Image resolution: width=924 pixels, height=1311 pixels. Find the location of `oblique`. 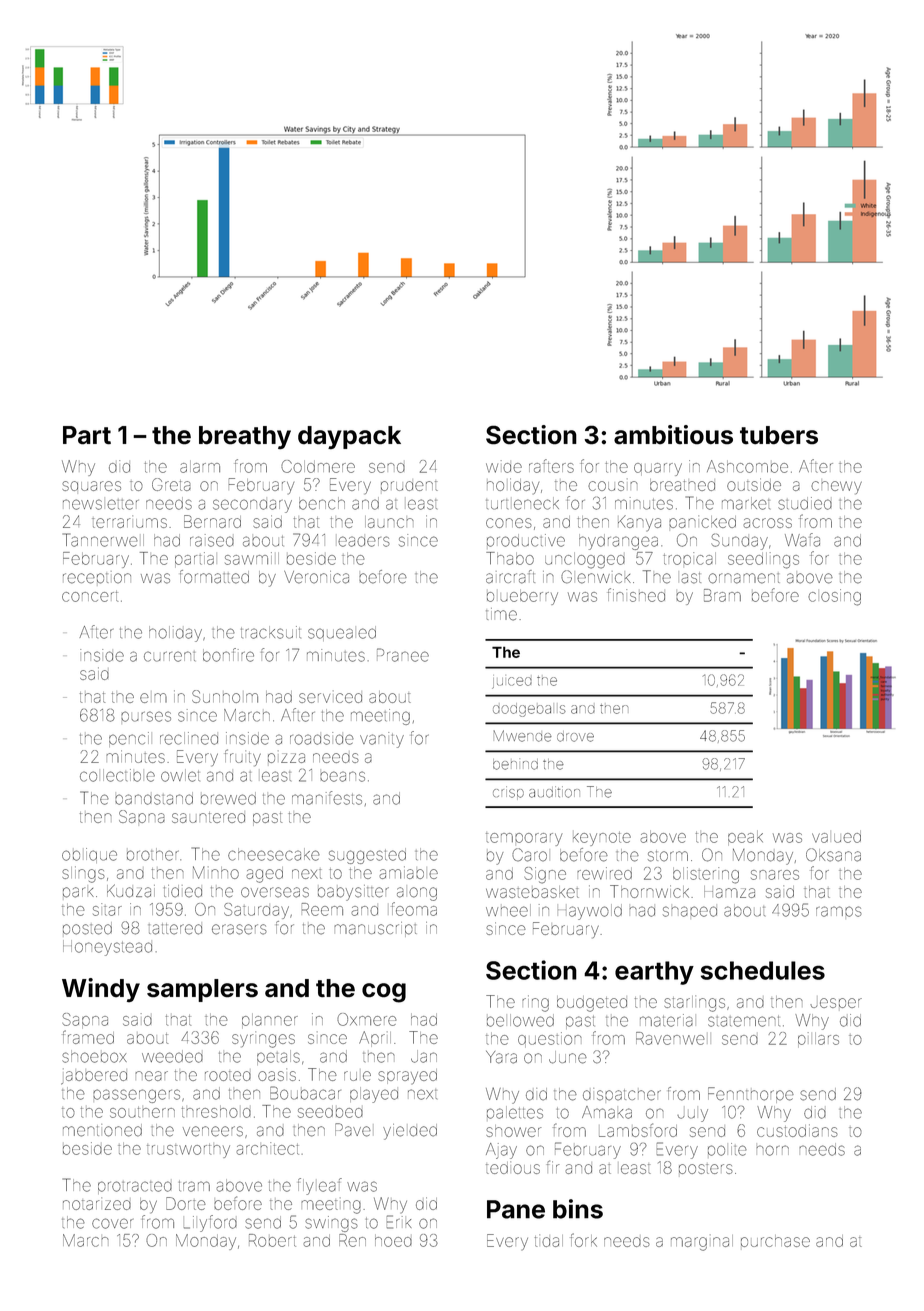

oblique is located at coordinates (89, 855).
